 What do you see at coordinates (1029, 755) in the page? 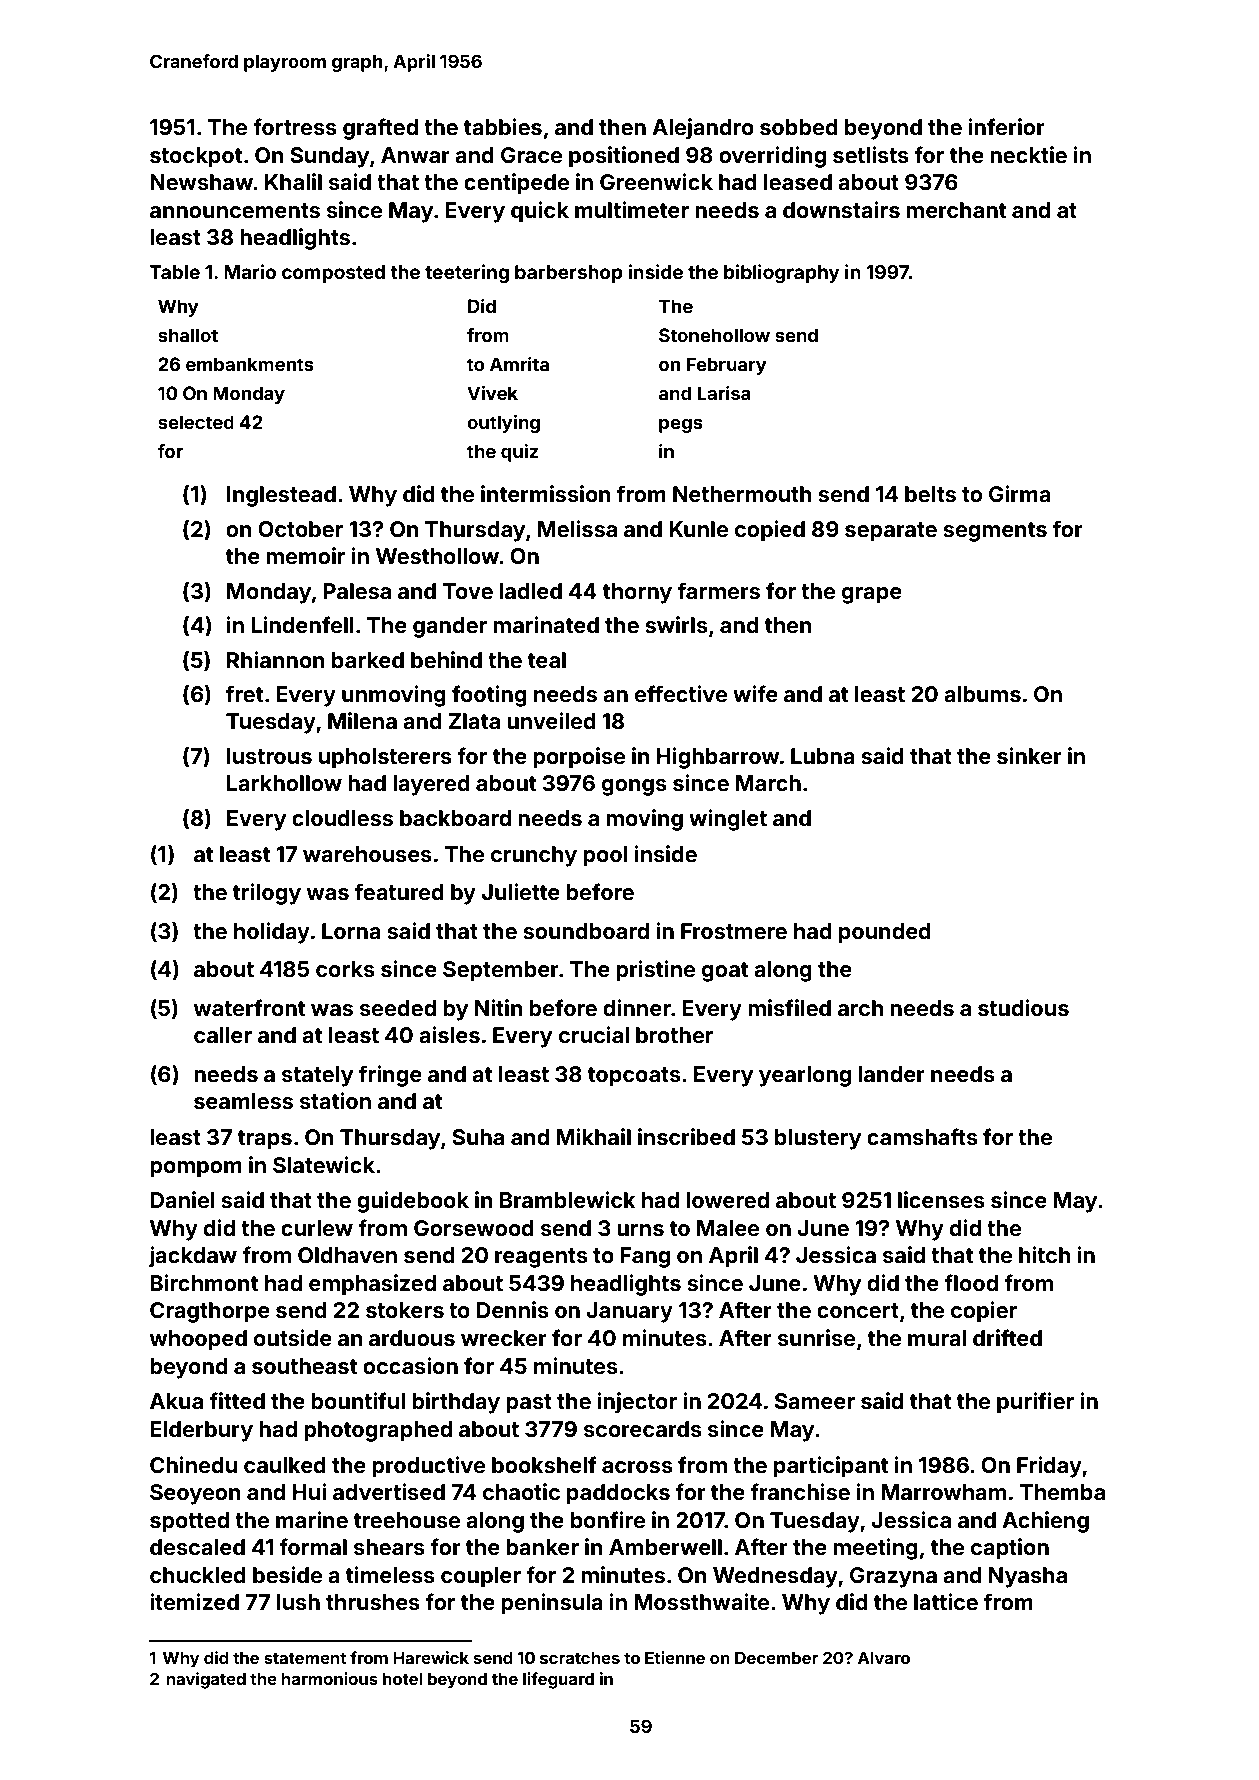
I see `sinker` at bounding box center [1029, 755].
